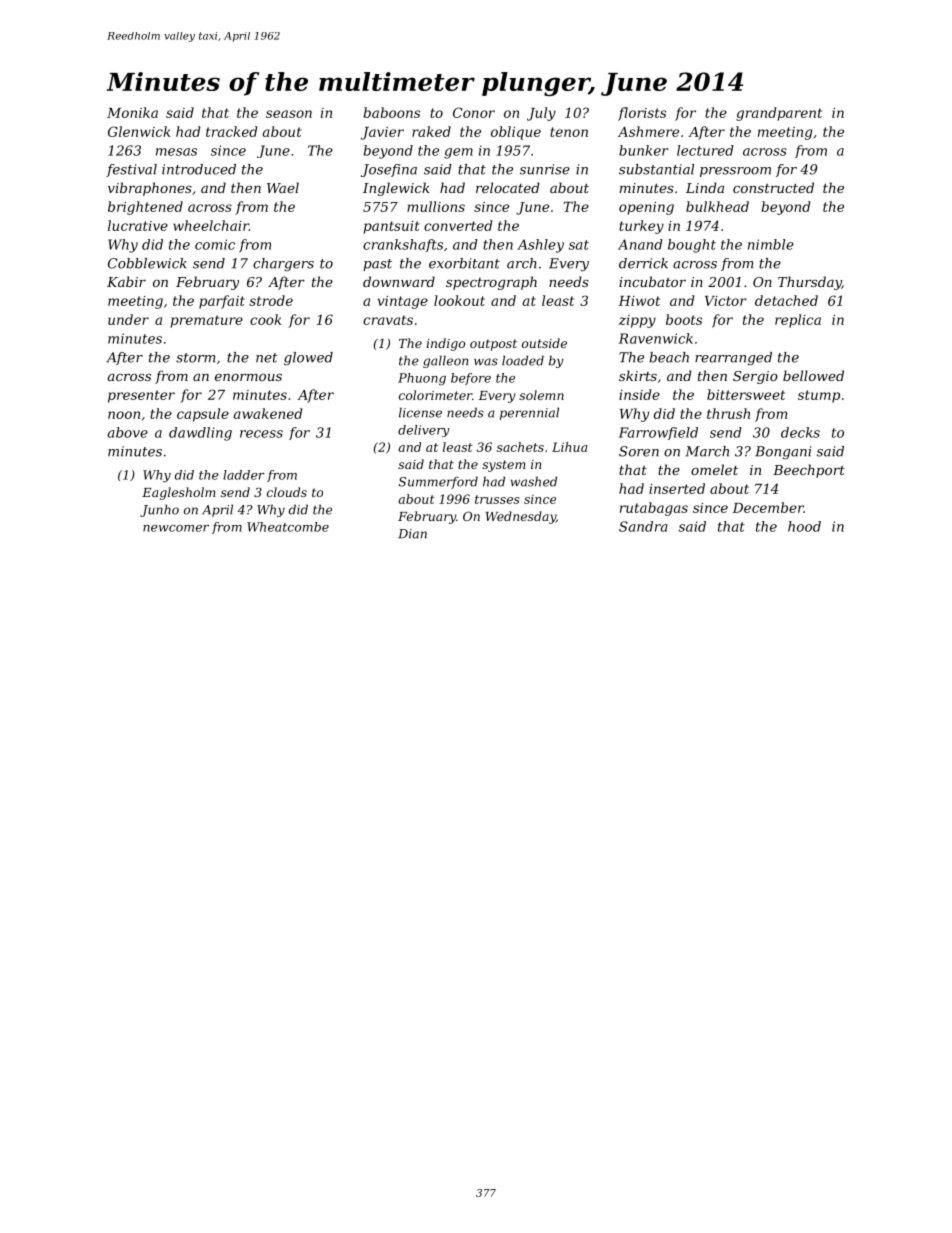 Image resolution: width=952 pixels, height=1233 pixels. What do you see at coordinates (131, 170) in the screenshot?
I see `festival` at bounding box center [131, 170].
